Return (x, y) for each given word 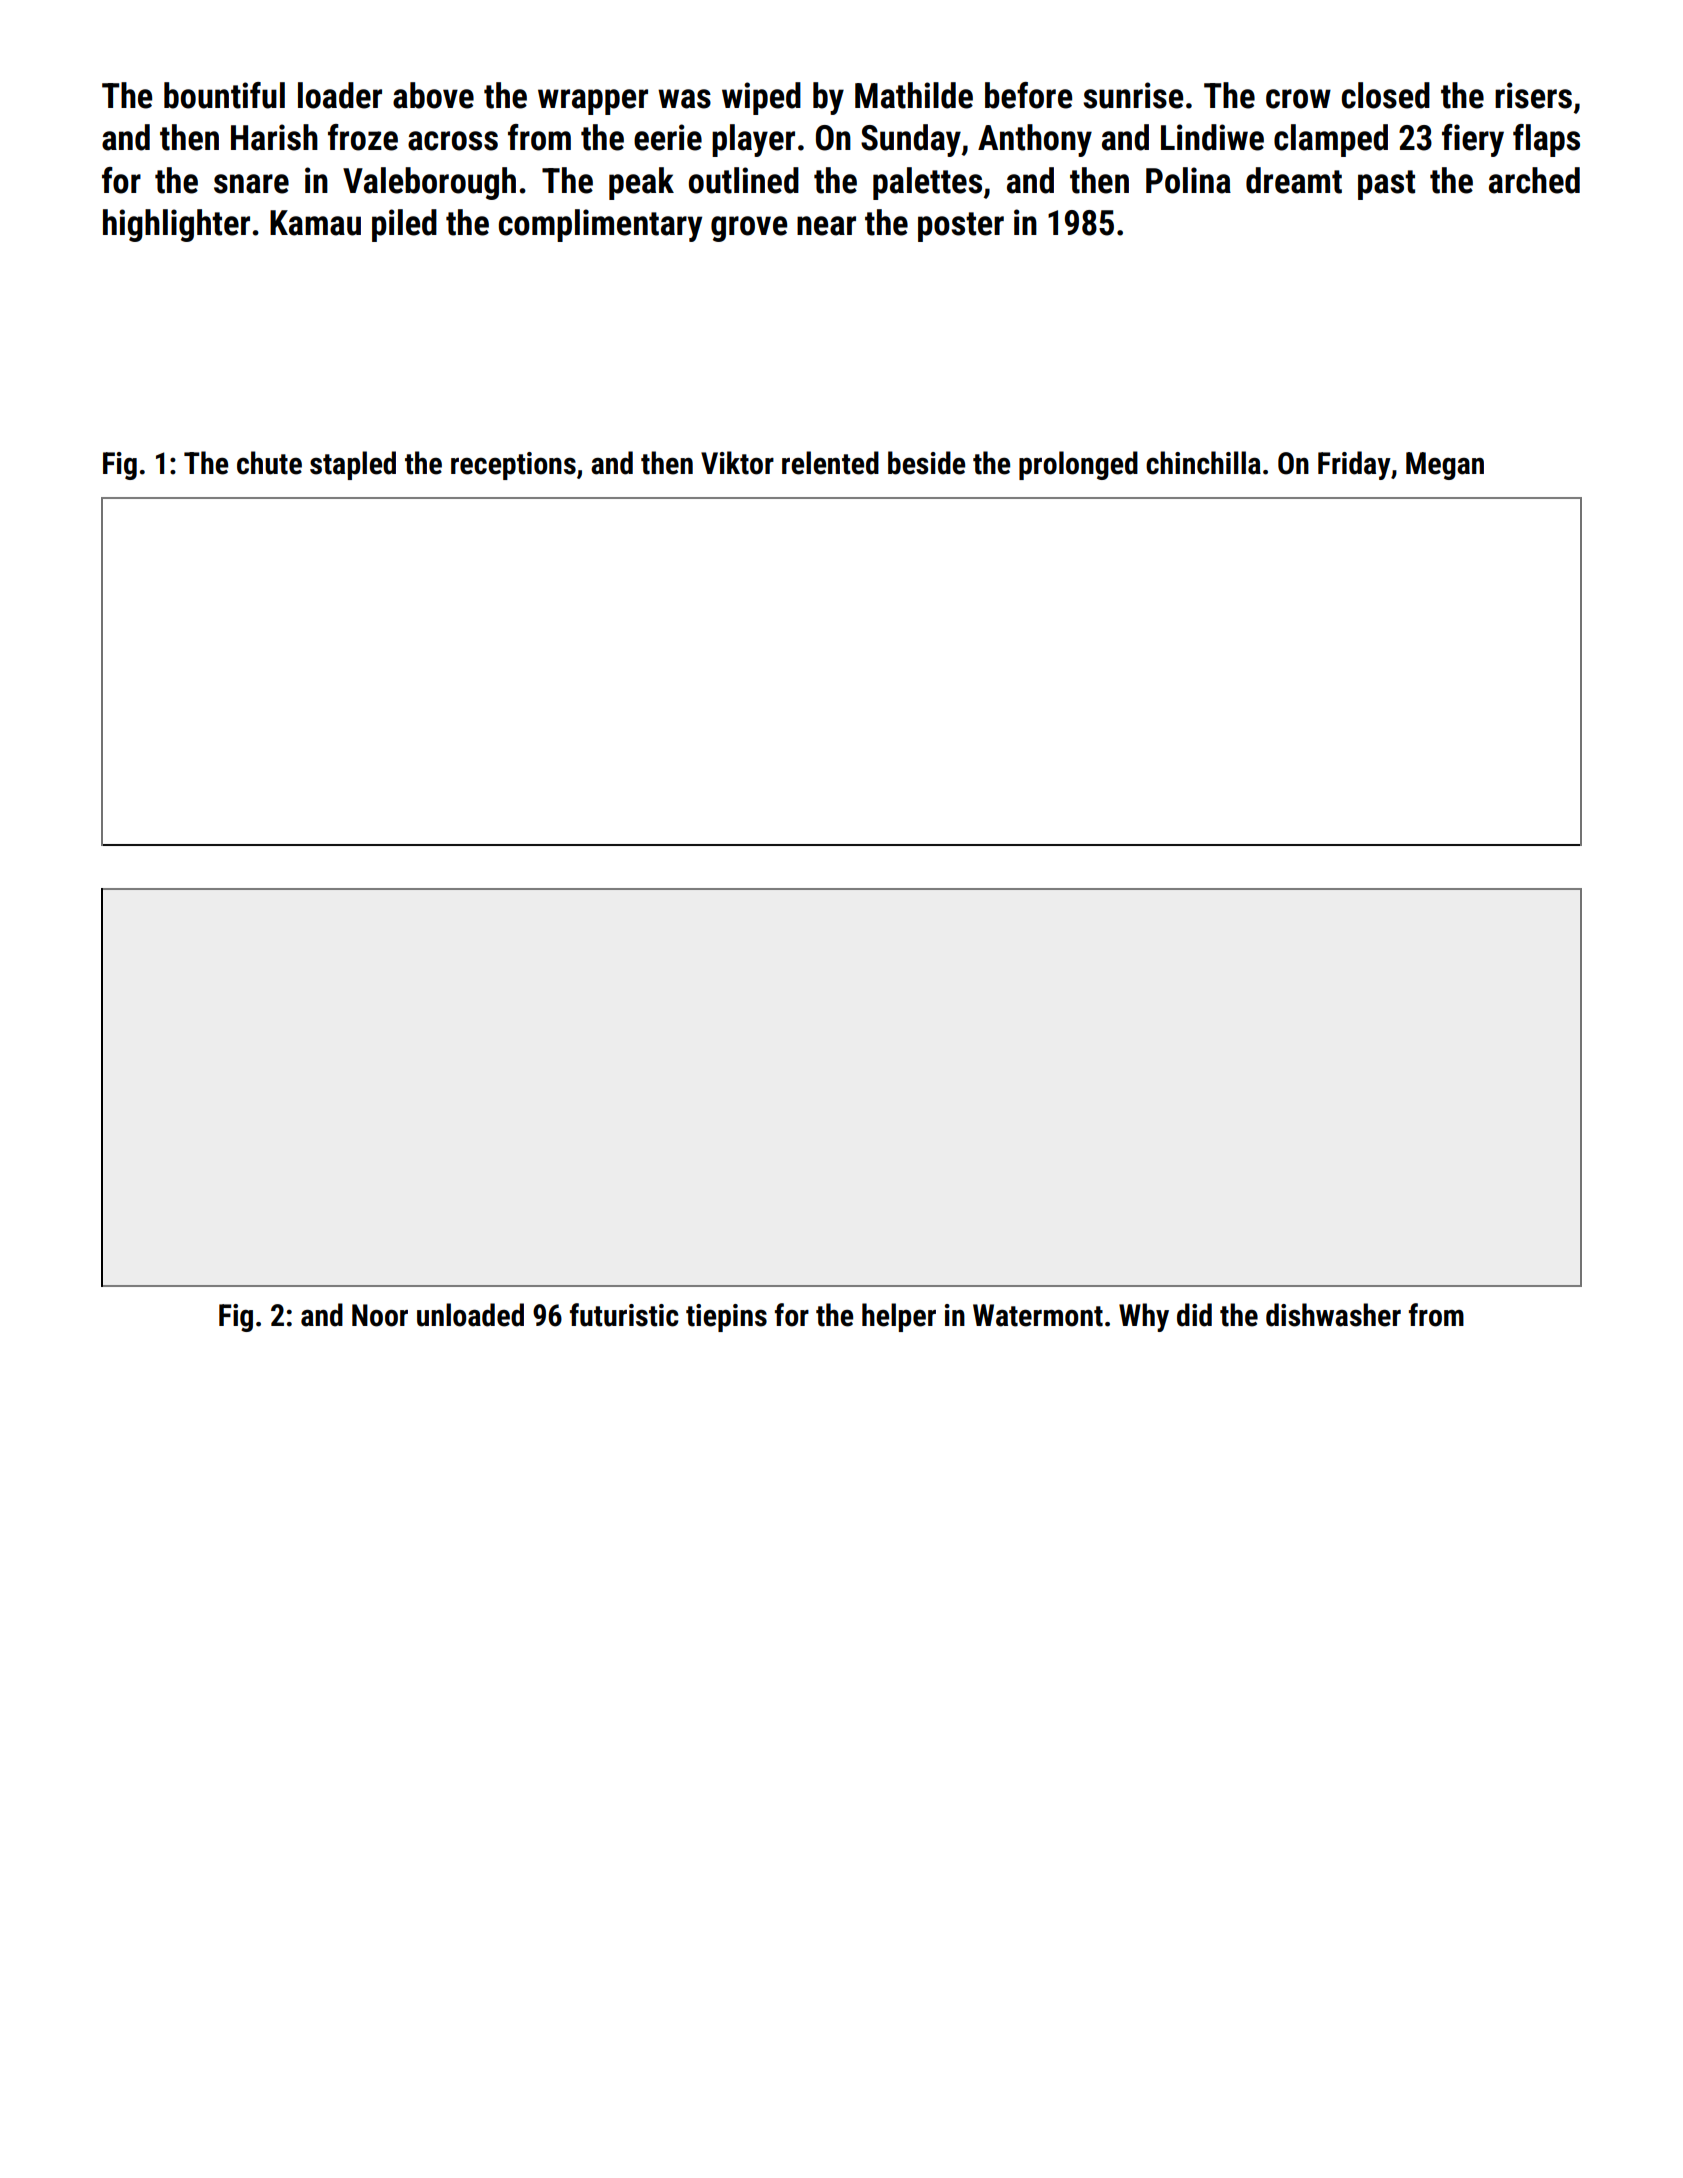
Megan (1445, 466)
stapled (353, 465)
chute (269, 463)
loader (340, 95)
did (1194, 1315)
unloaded (470, 1315)
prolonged (1078, 465)
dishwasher (1333, 1315)
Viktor (737, 463)
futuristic (624, 1315)
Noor (380, 1315)
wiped (761, 98)
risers (1533, 95)
